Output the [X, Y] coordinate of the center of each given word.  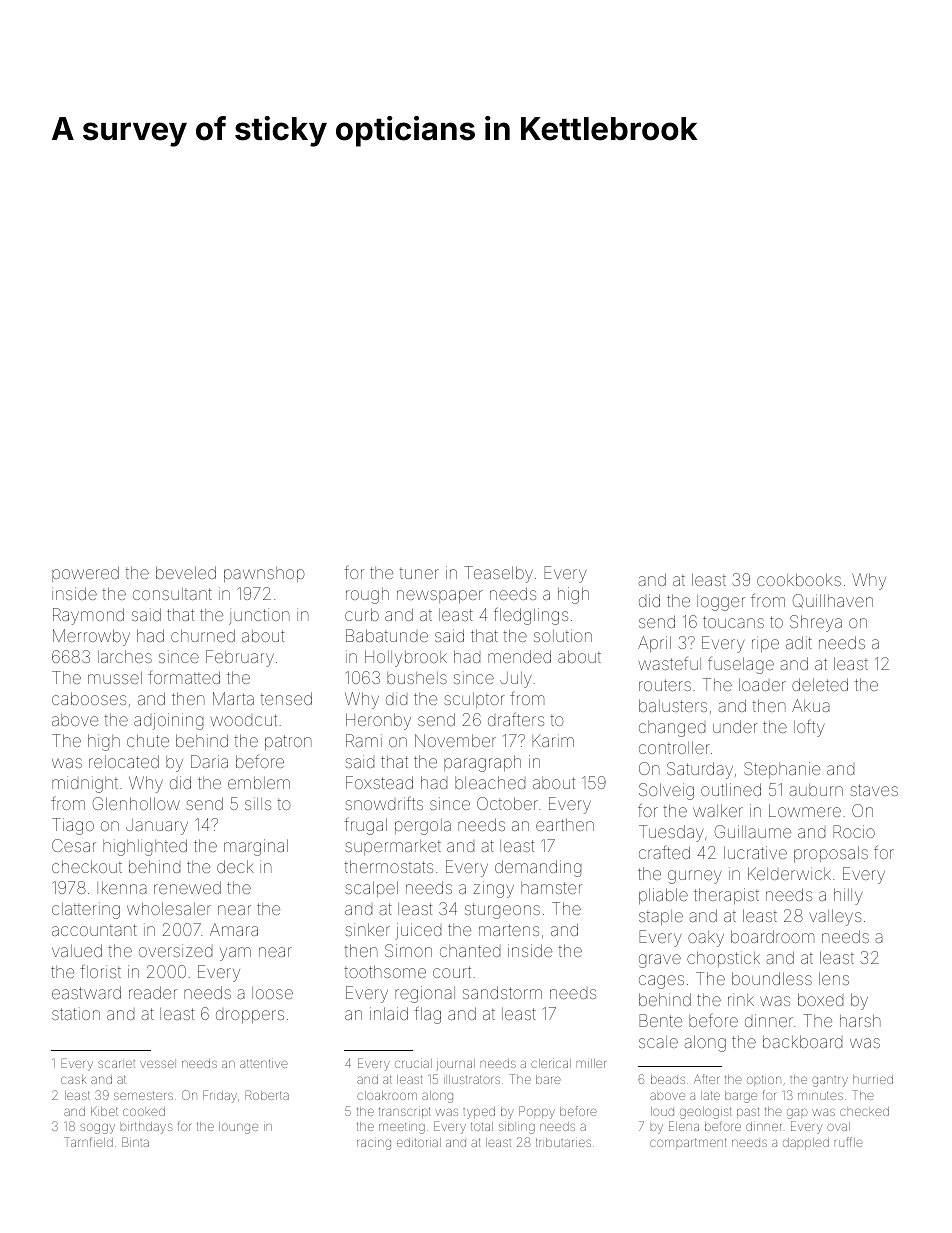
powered [85, 574]
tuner [419, 573]
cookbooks [799, 579]
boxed [820, 999]
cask [74, 1079]
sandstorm [502, 992]
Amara [234, 929]
